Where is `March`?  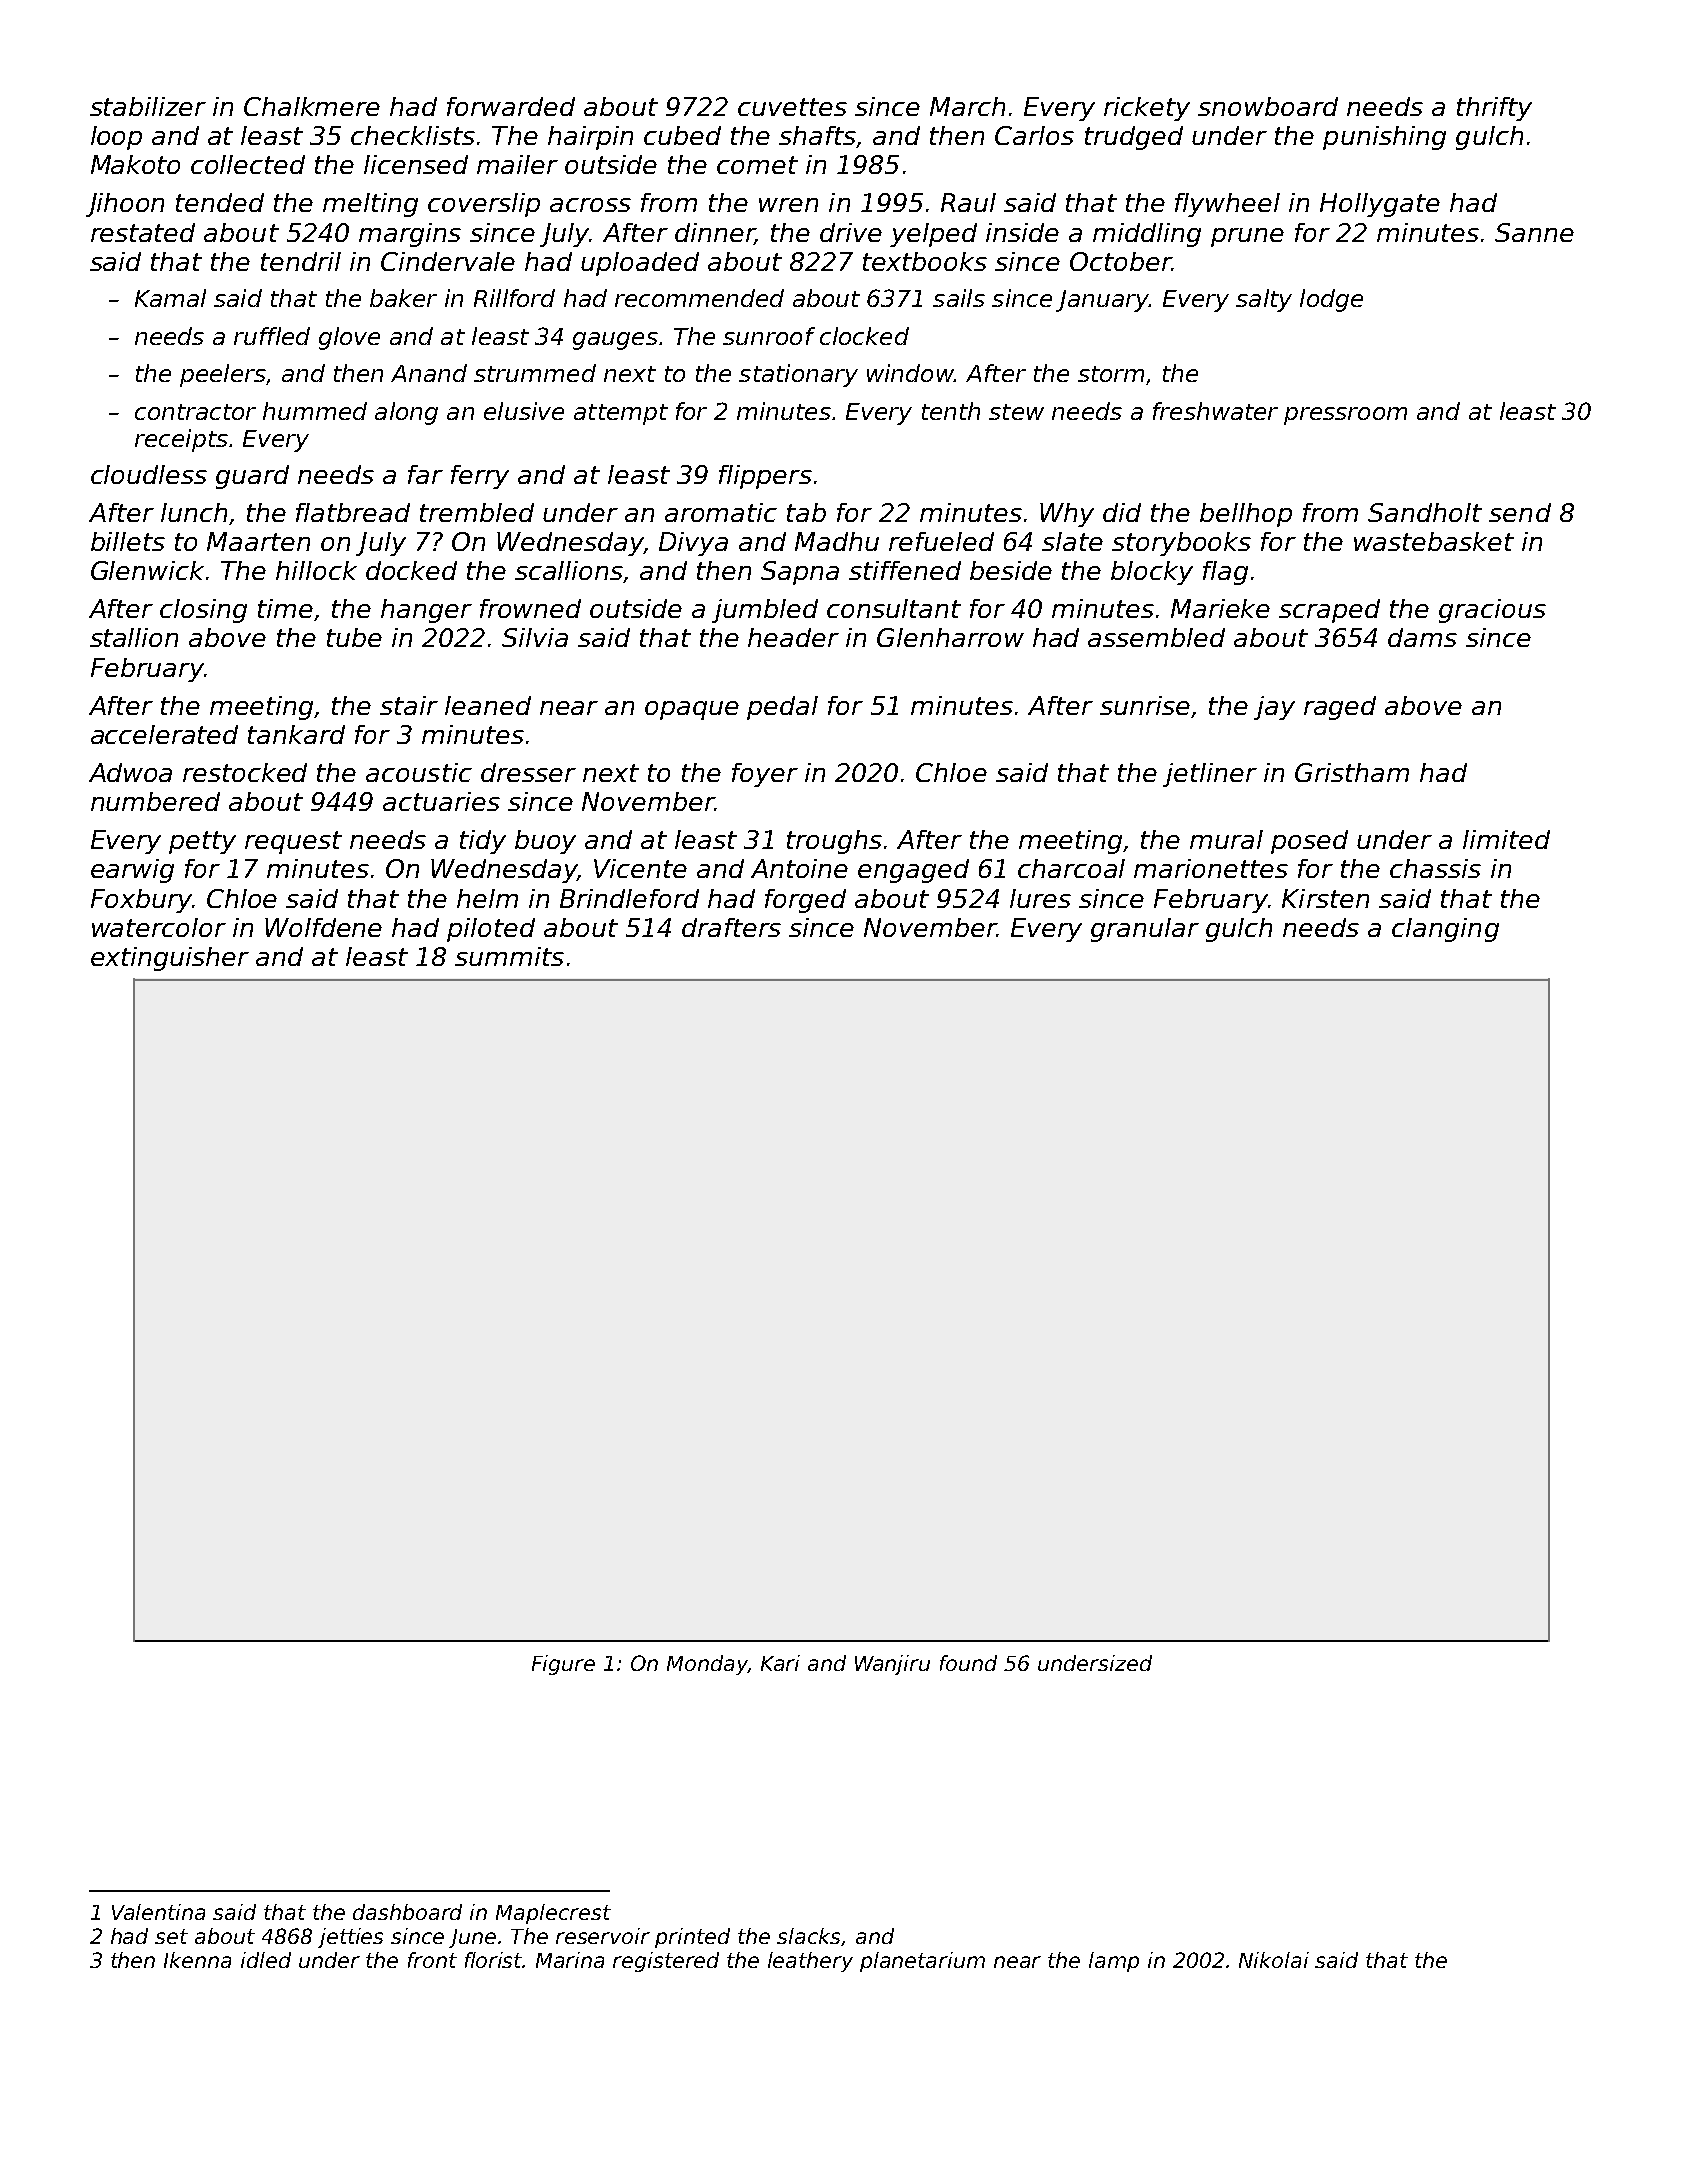
March is located at coordinates (967, 106).
